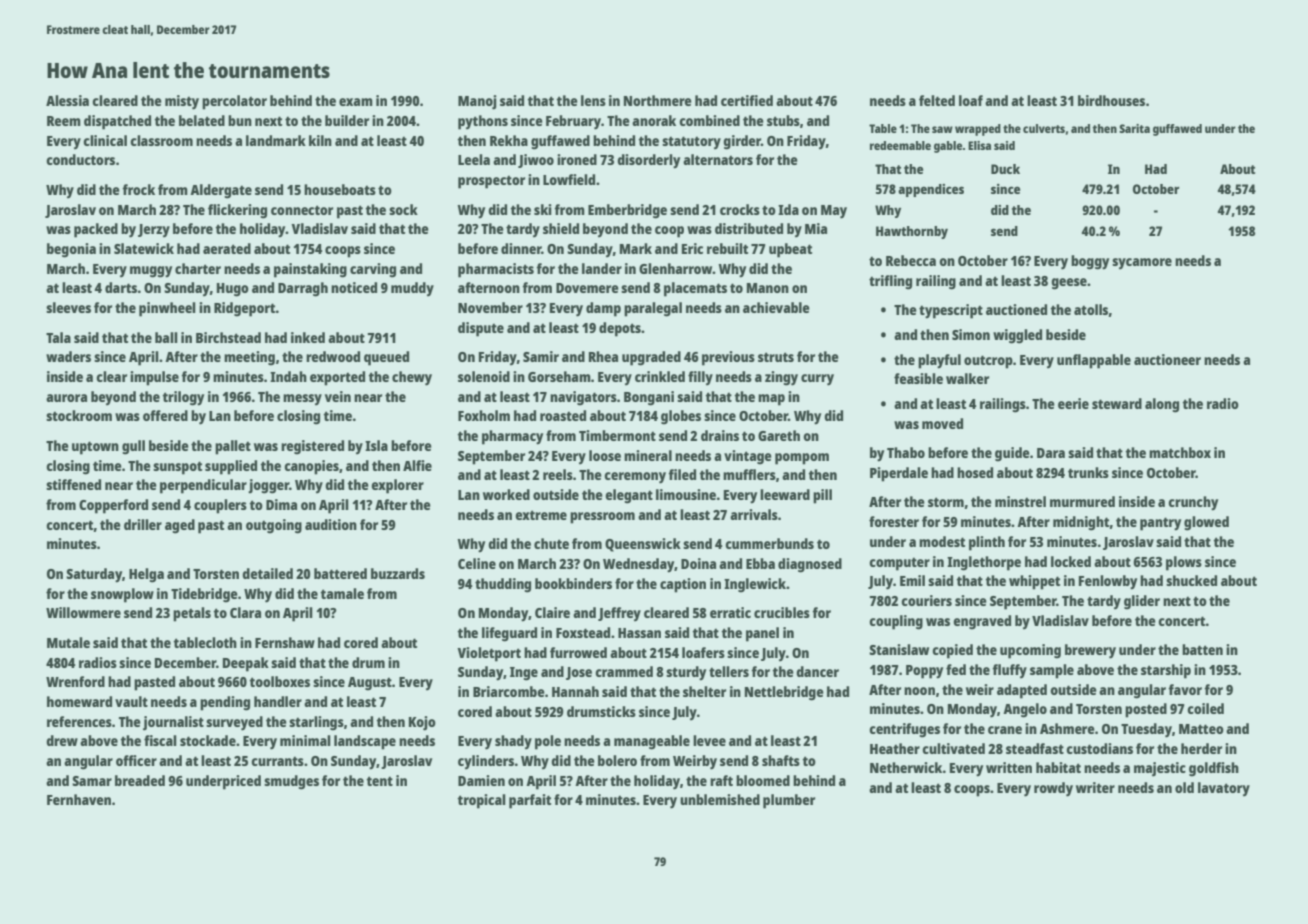  Describe the element at coordinates (312, 447) in the document. I see `registered` at that location.
